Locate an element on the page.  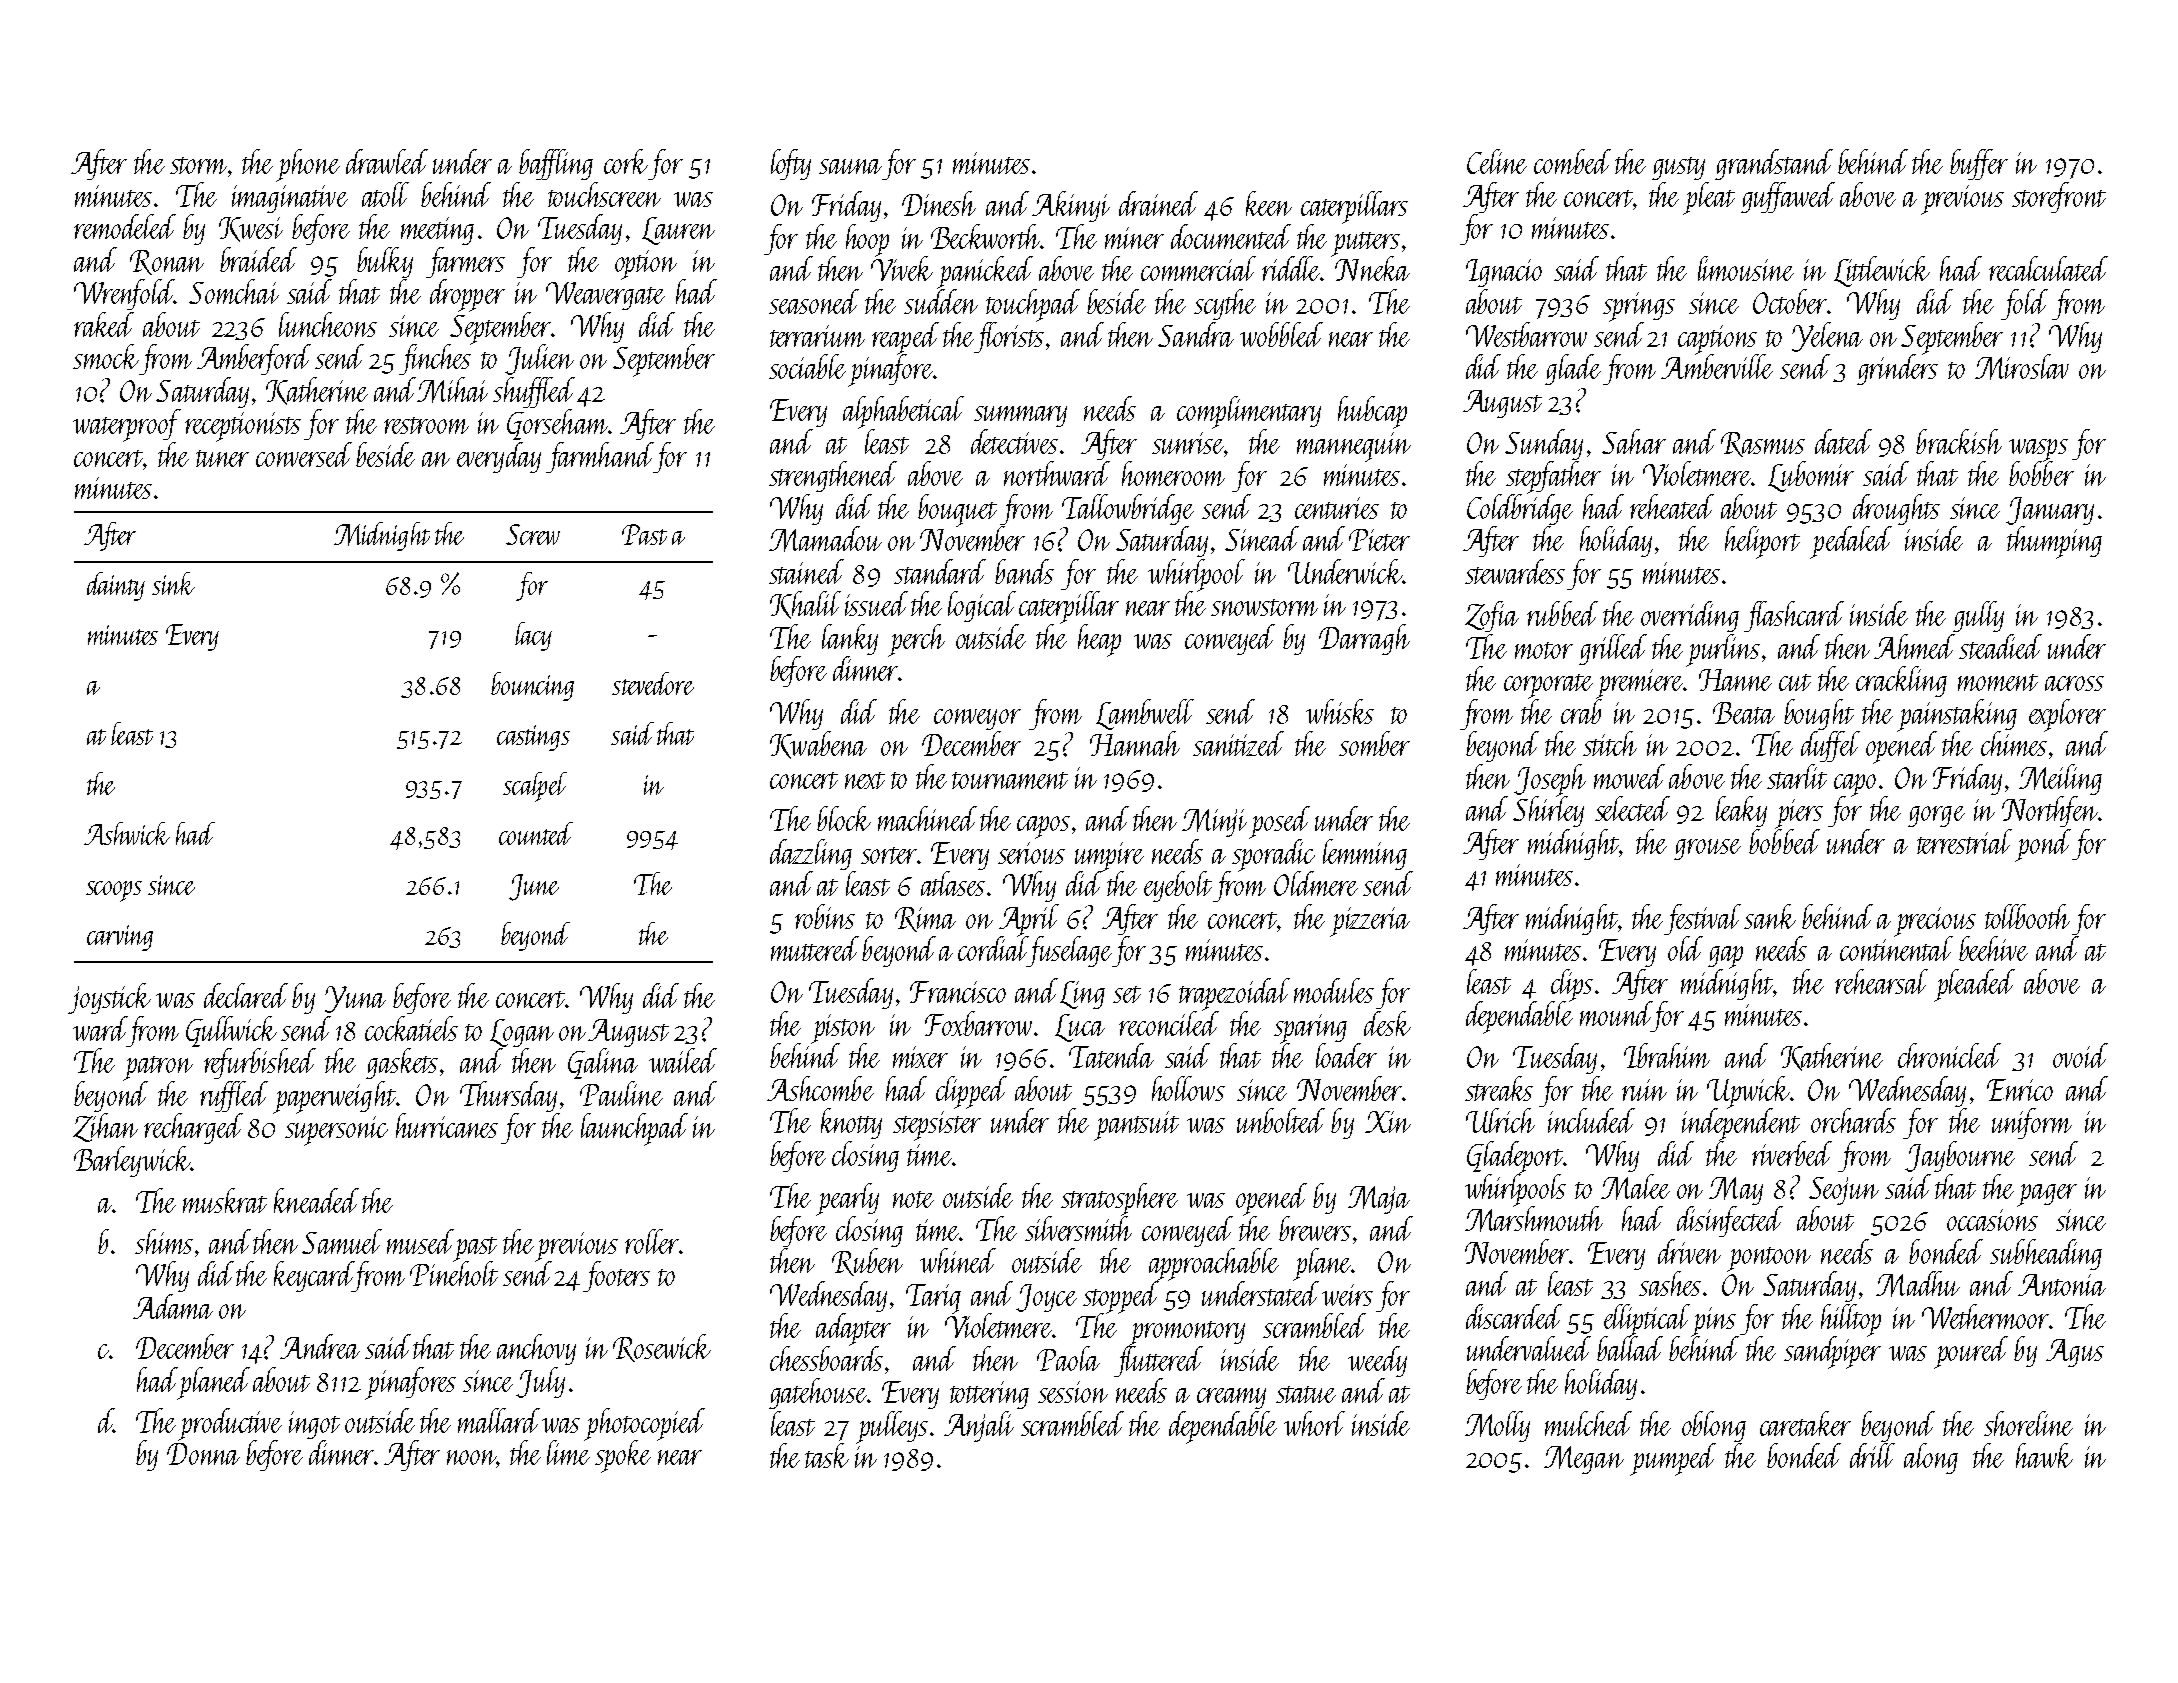
Samuel is located at coordinates (342, 1241).
